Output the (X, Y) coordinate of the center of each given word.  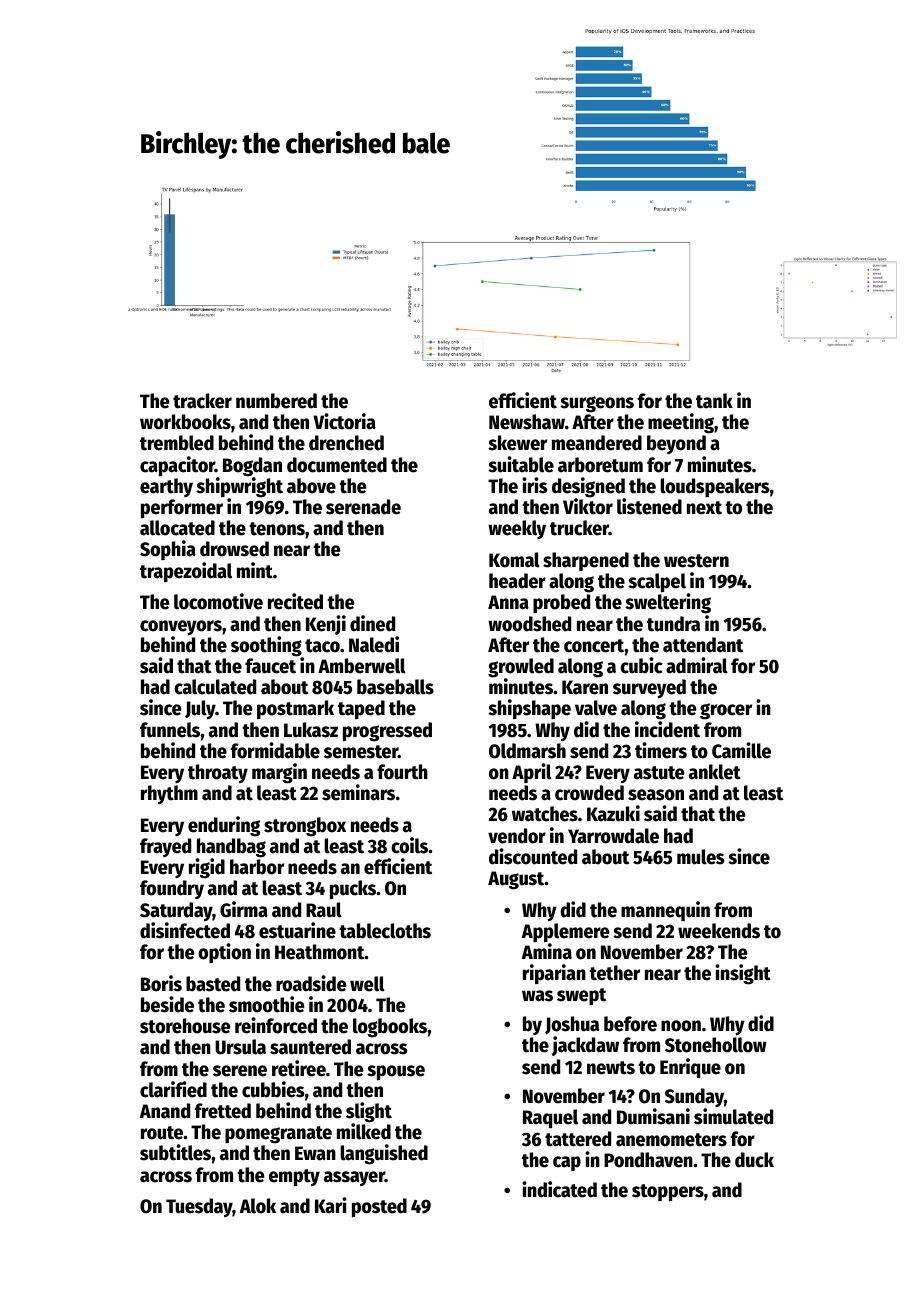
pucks (353, 889)
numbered (276, 401)
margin (279, 773)
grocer (726, 711)
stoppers (668, 1192)
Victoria (344, 421)
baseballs (395, 687)
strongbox (305, 827)
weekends (719, 931)
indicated (559, 1189)
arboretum (600, 465)
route (162, 1133)
